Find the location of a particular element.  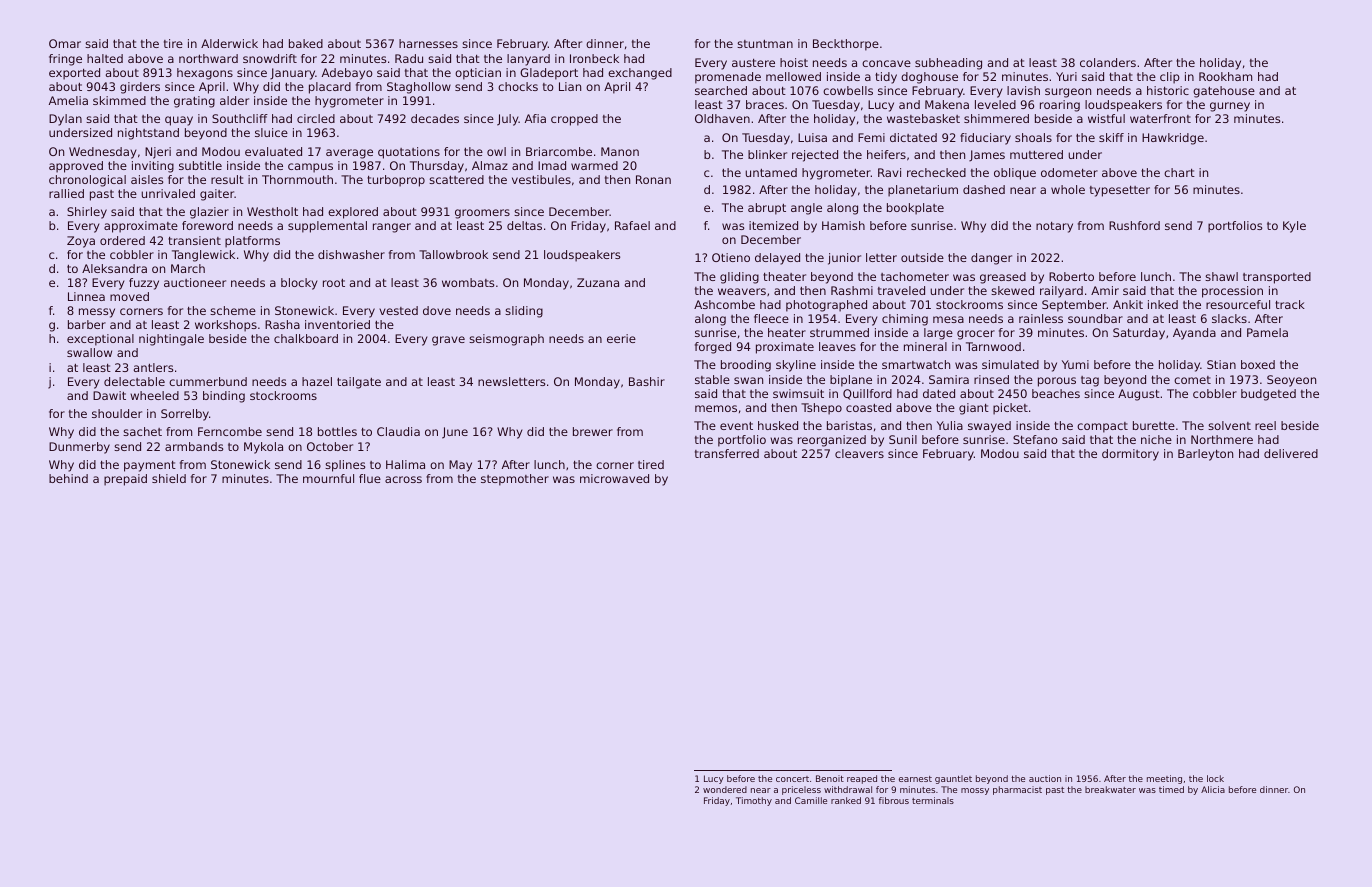

turboprop is located at coordinates (396, 181).
